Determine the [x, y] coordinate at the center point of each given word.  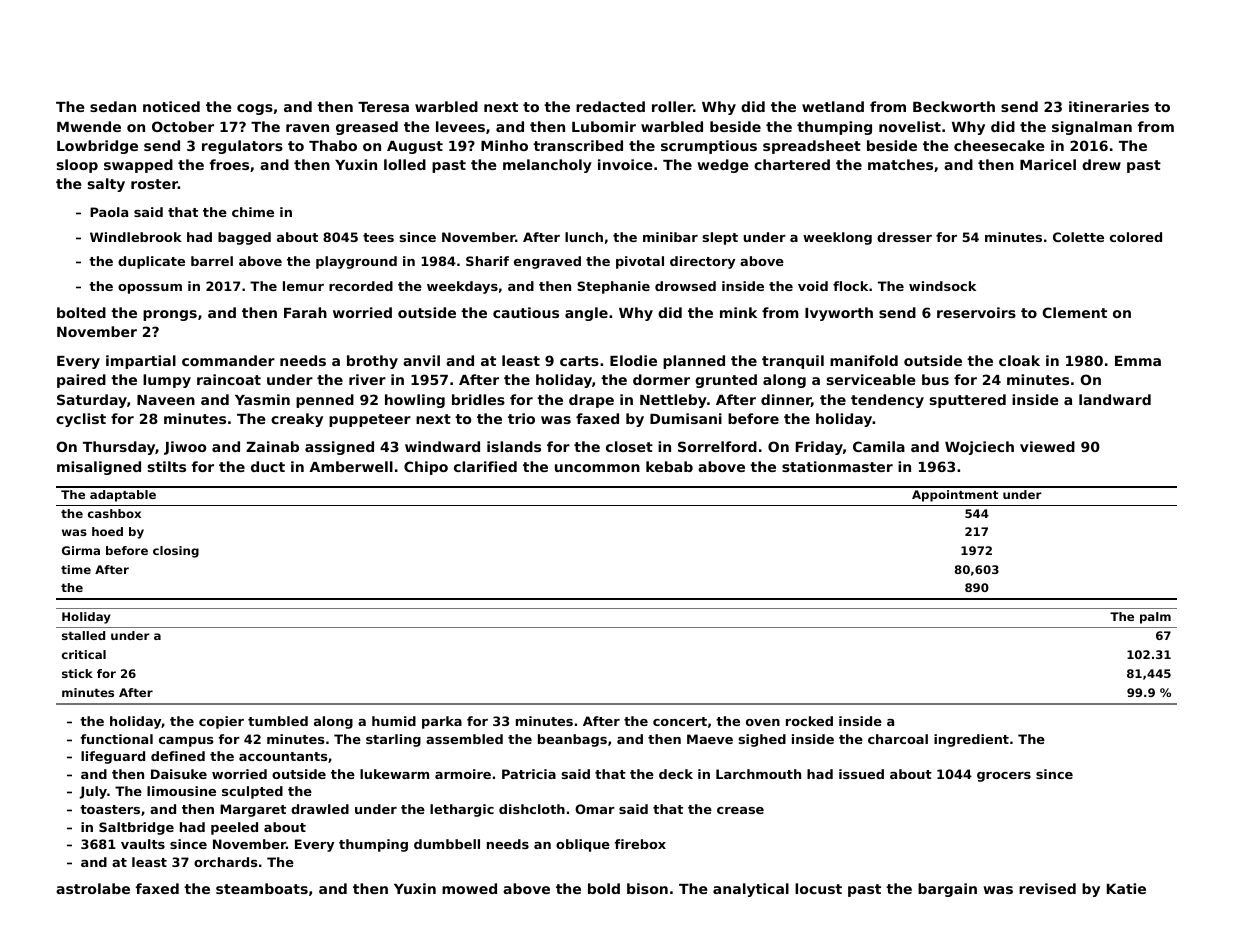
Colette [1078, 237]
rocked [809, 721]
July [93, 792]
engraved [547, 262]
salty [106, 185]
